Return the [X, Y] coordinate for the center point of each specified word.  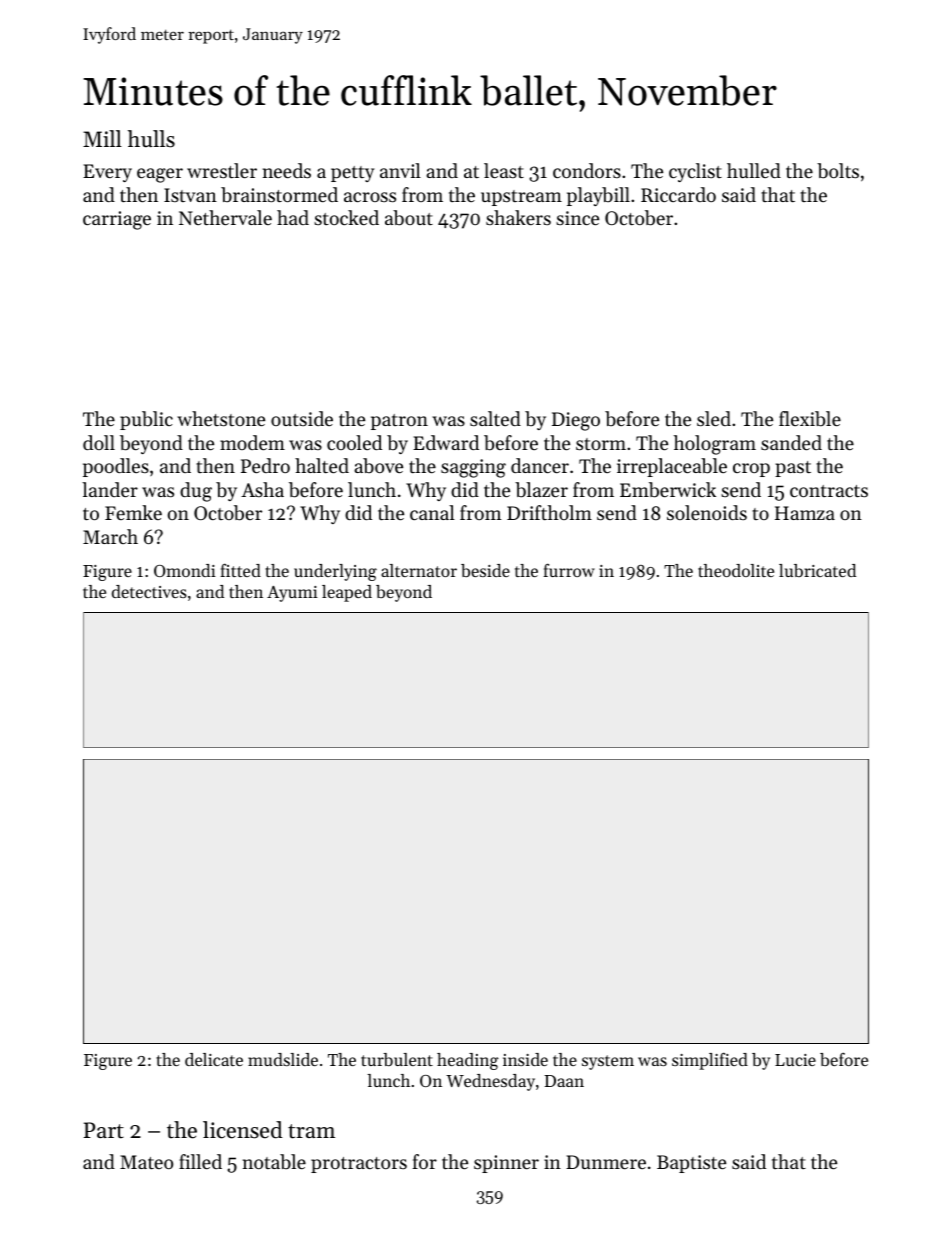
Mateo [146, 1162]
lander [110, 489]
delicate [214, 1059]
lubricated [817, 570]
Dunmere [606, 1162]
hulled [754, 170]
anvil [400, 170]
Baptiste [691, 1164]
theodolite [736, 570]
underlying [335, 572]
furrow [569, 570]
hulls [151, 139]
